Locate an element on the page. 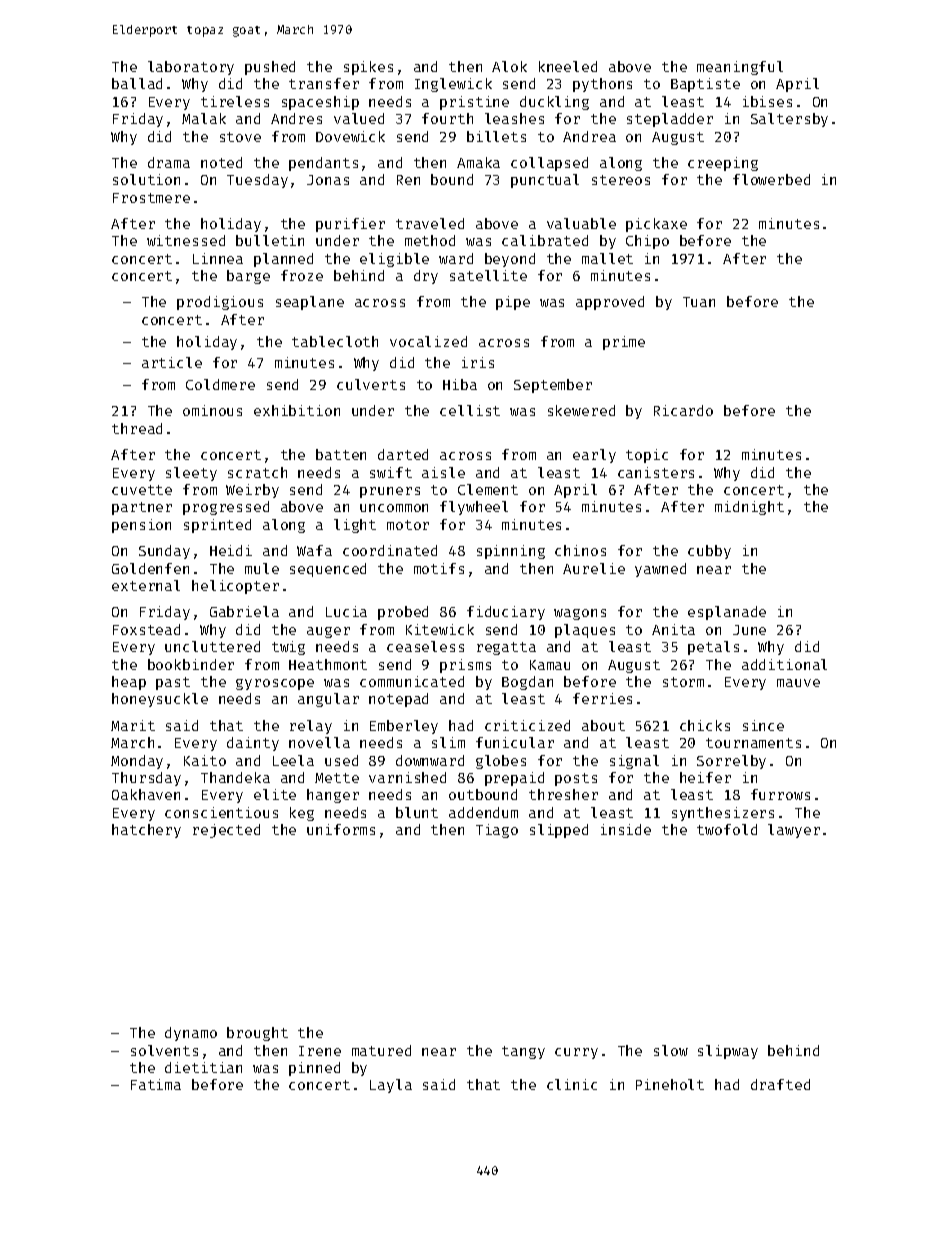  Fatima is located at coordinates (156, 1084).
